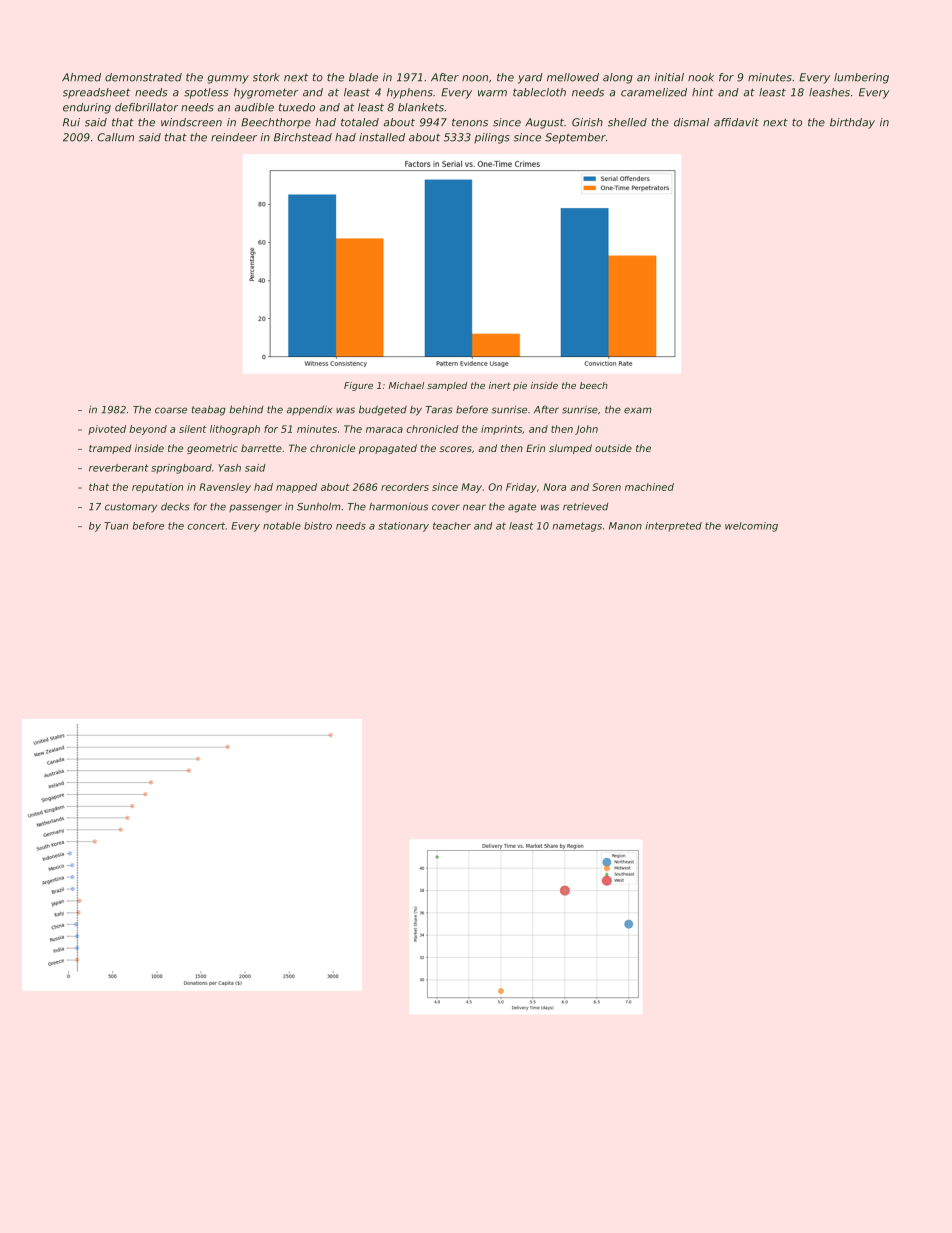 This screenshot has width=952, height=1233. I want to click on Figure, so click(358, 386).
